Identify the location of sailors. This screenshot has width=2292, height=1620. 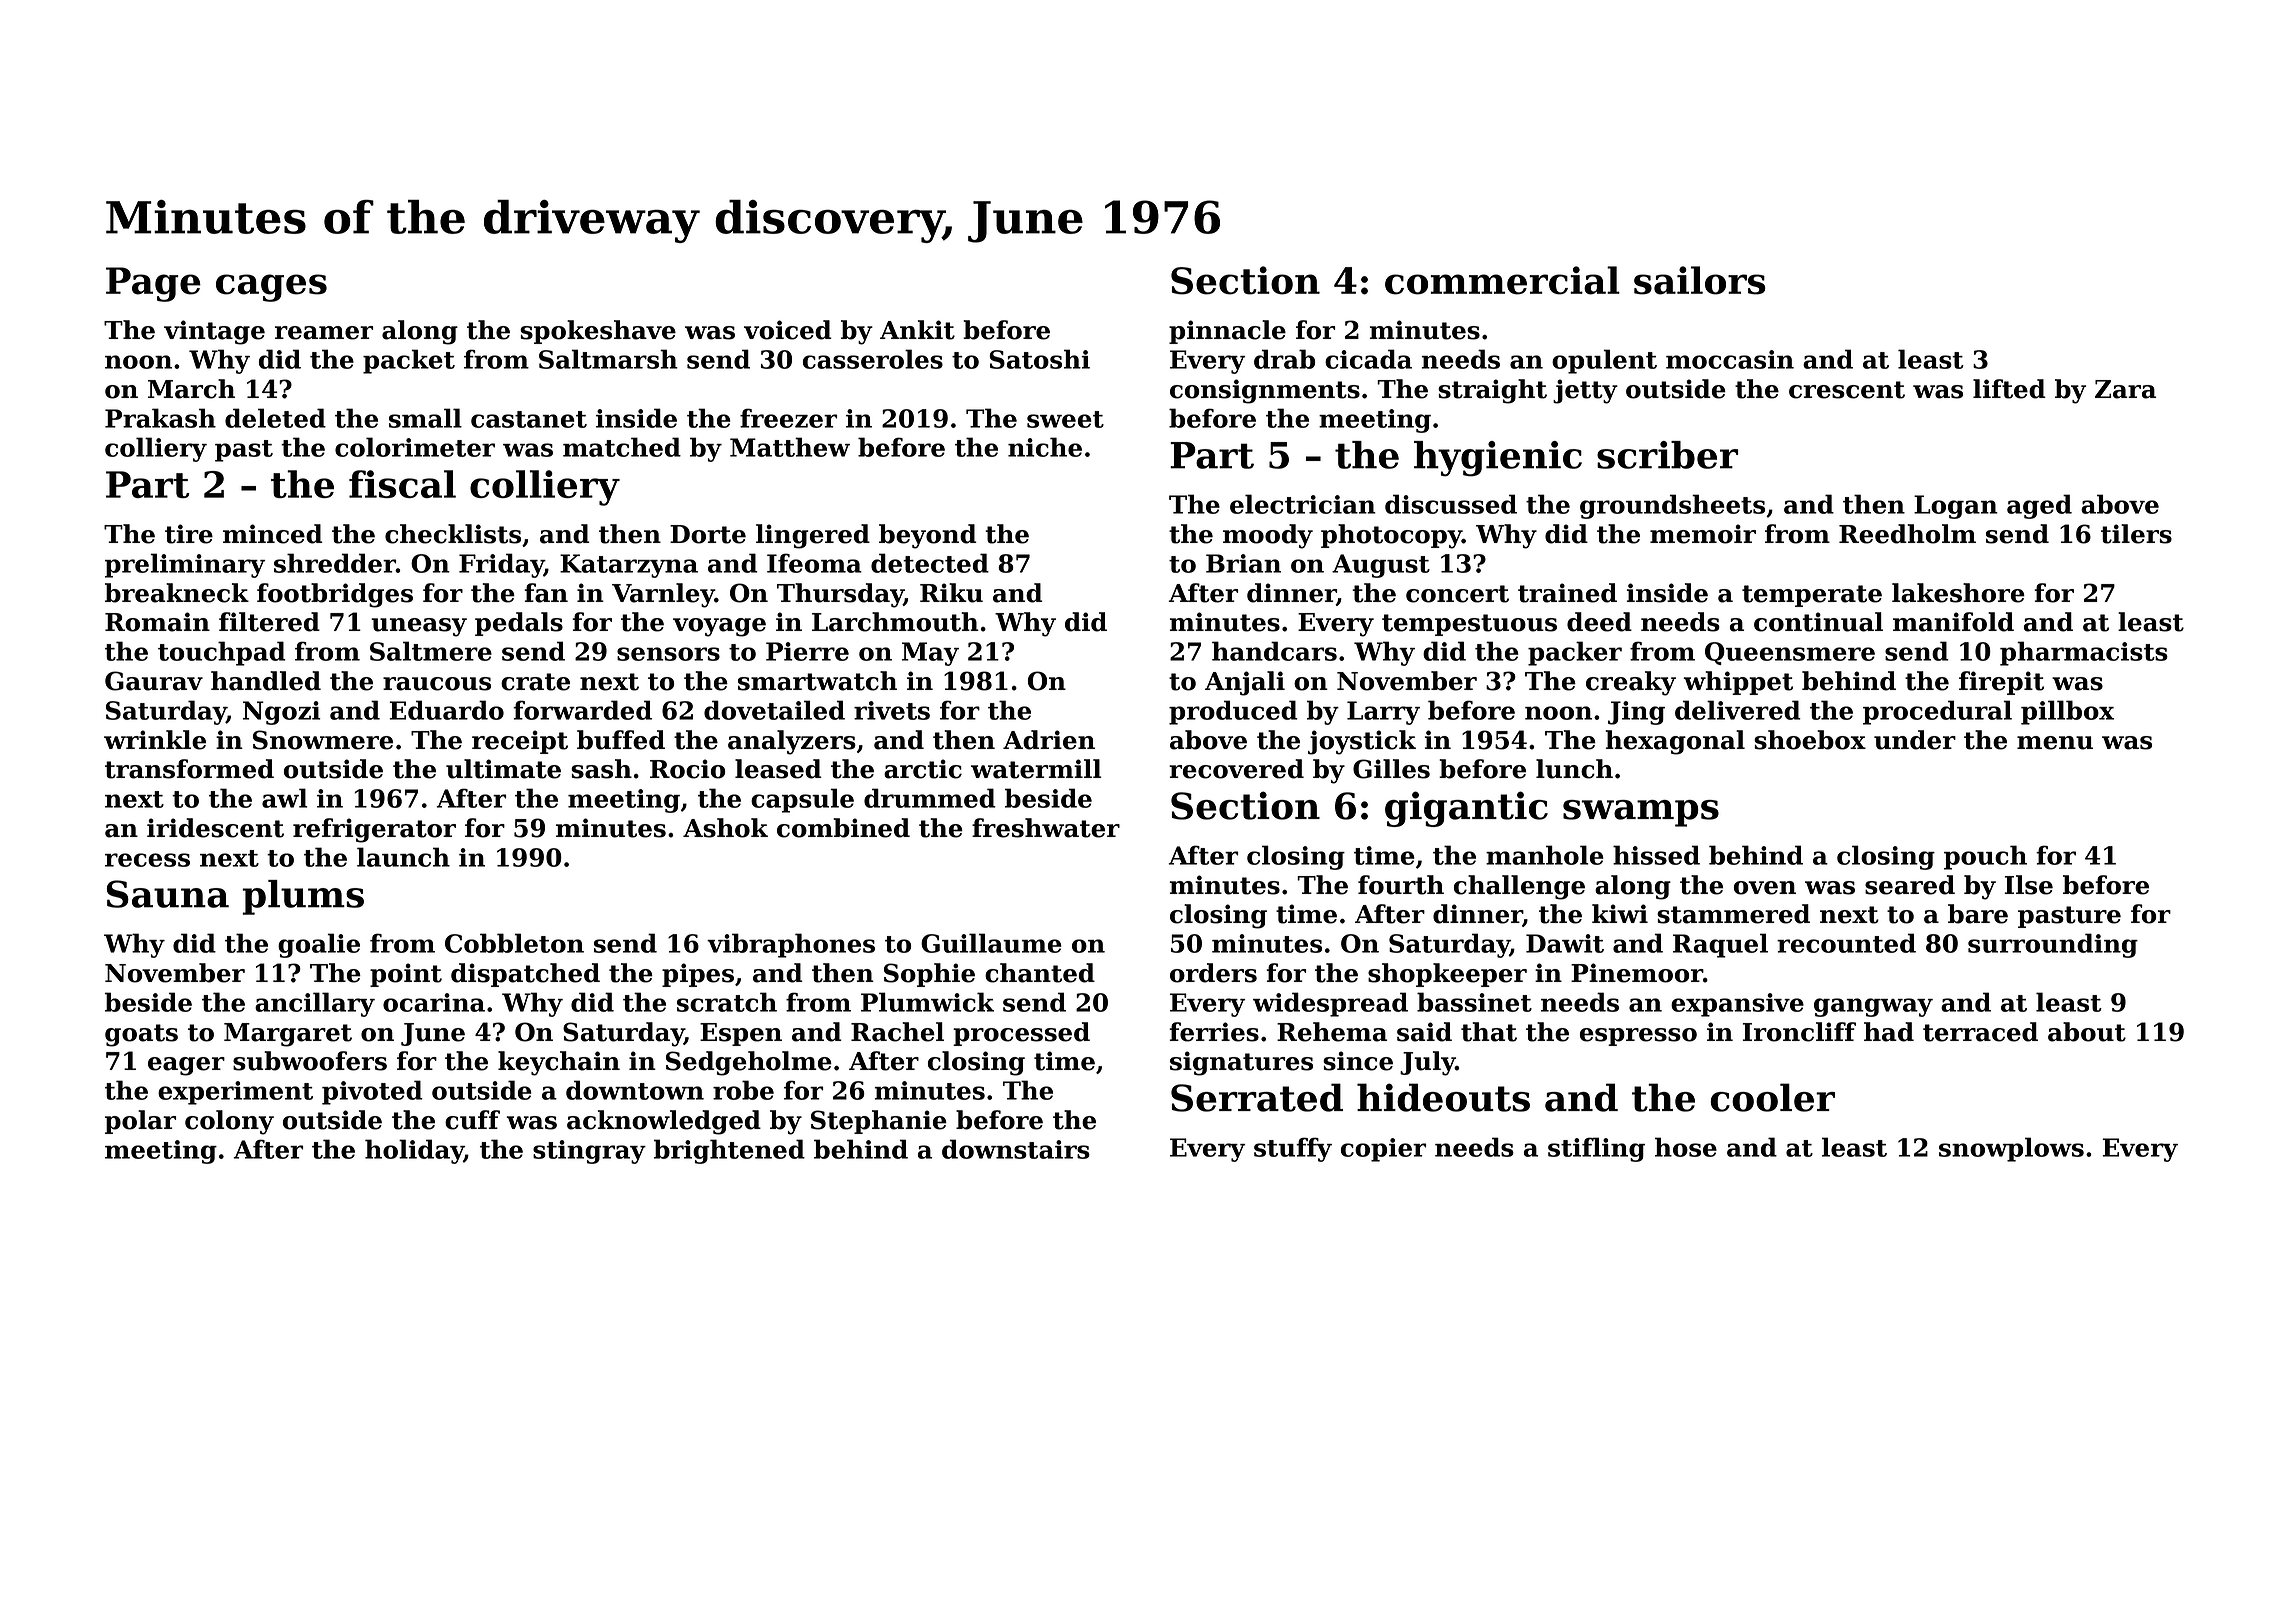
(1700, 280).
